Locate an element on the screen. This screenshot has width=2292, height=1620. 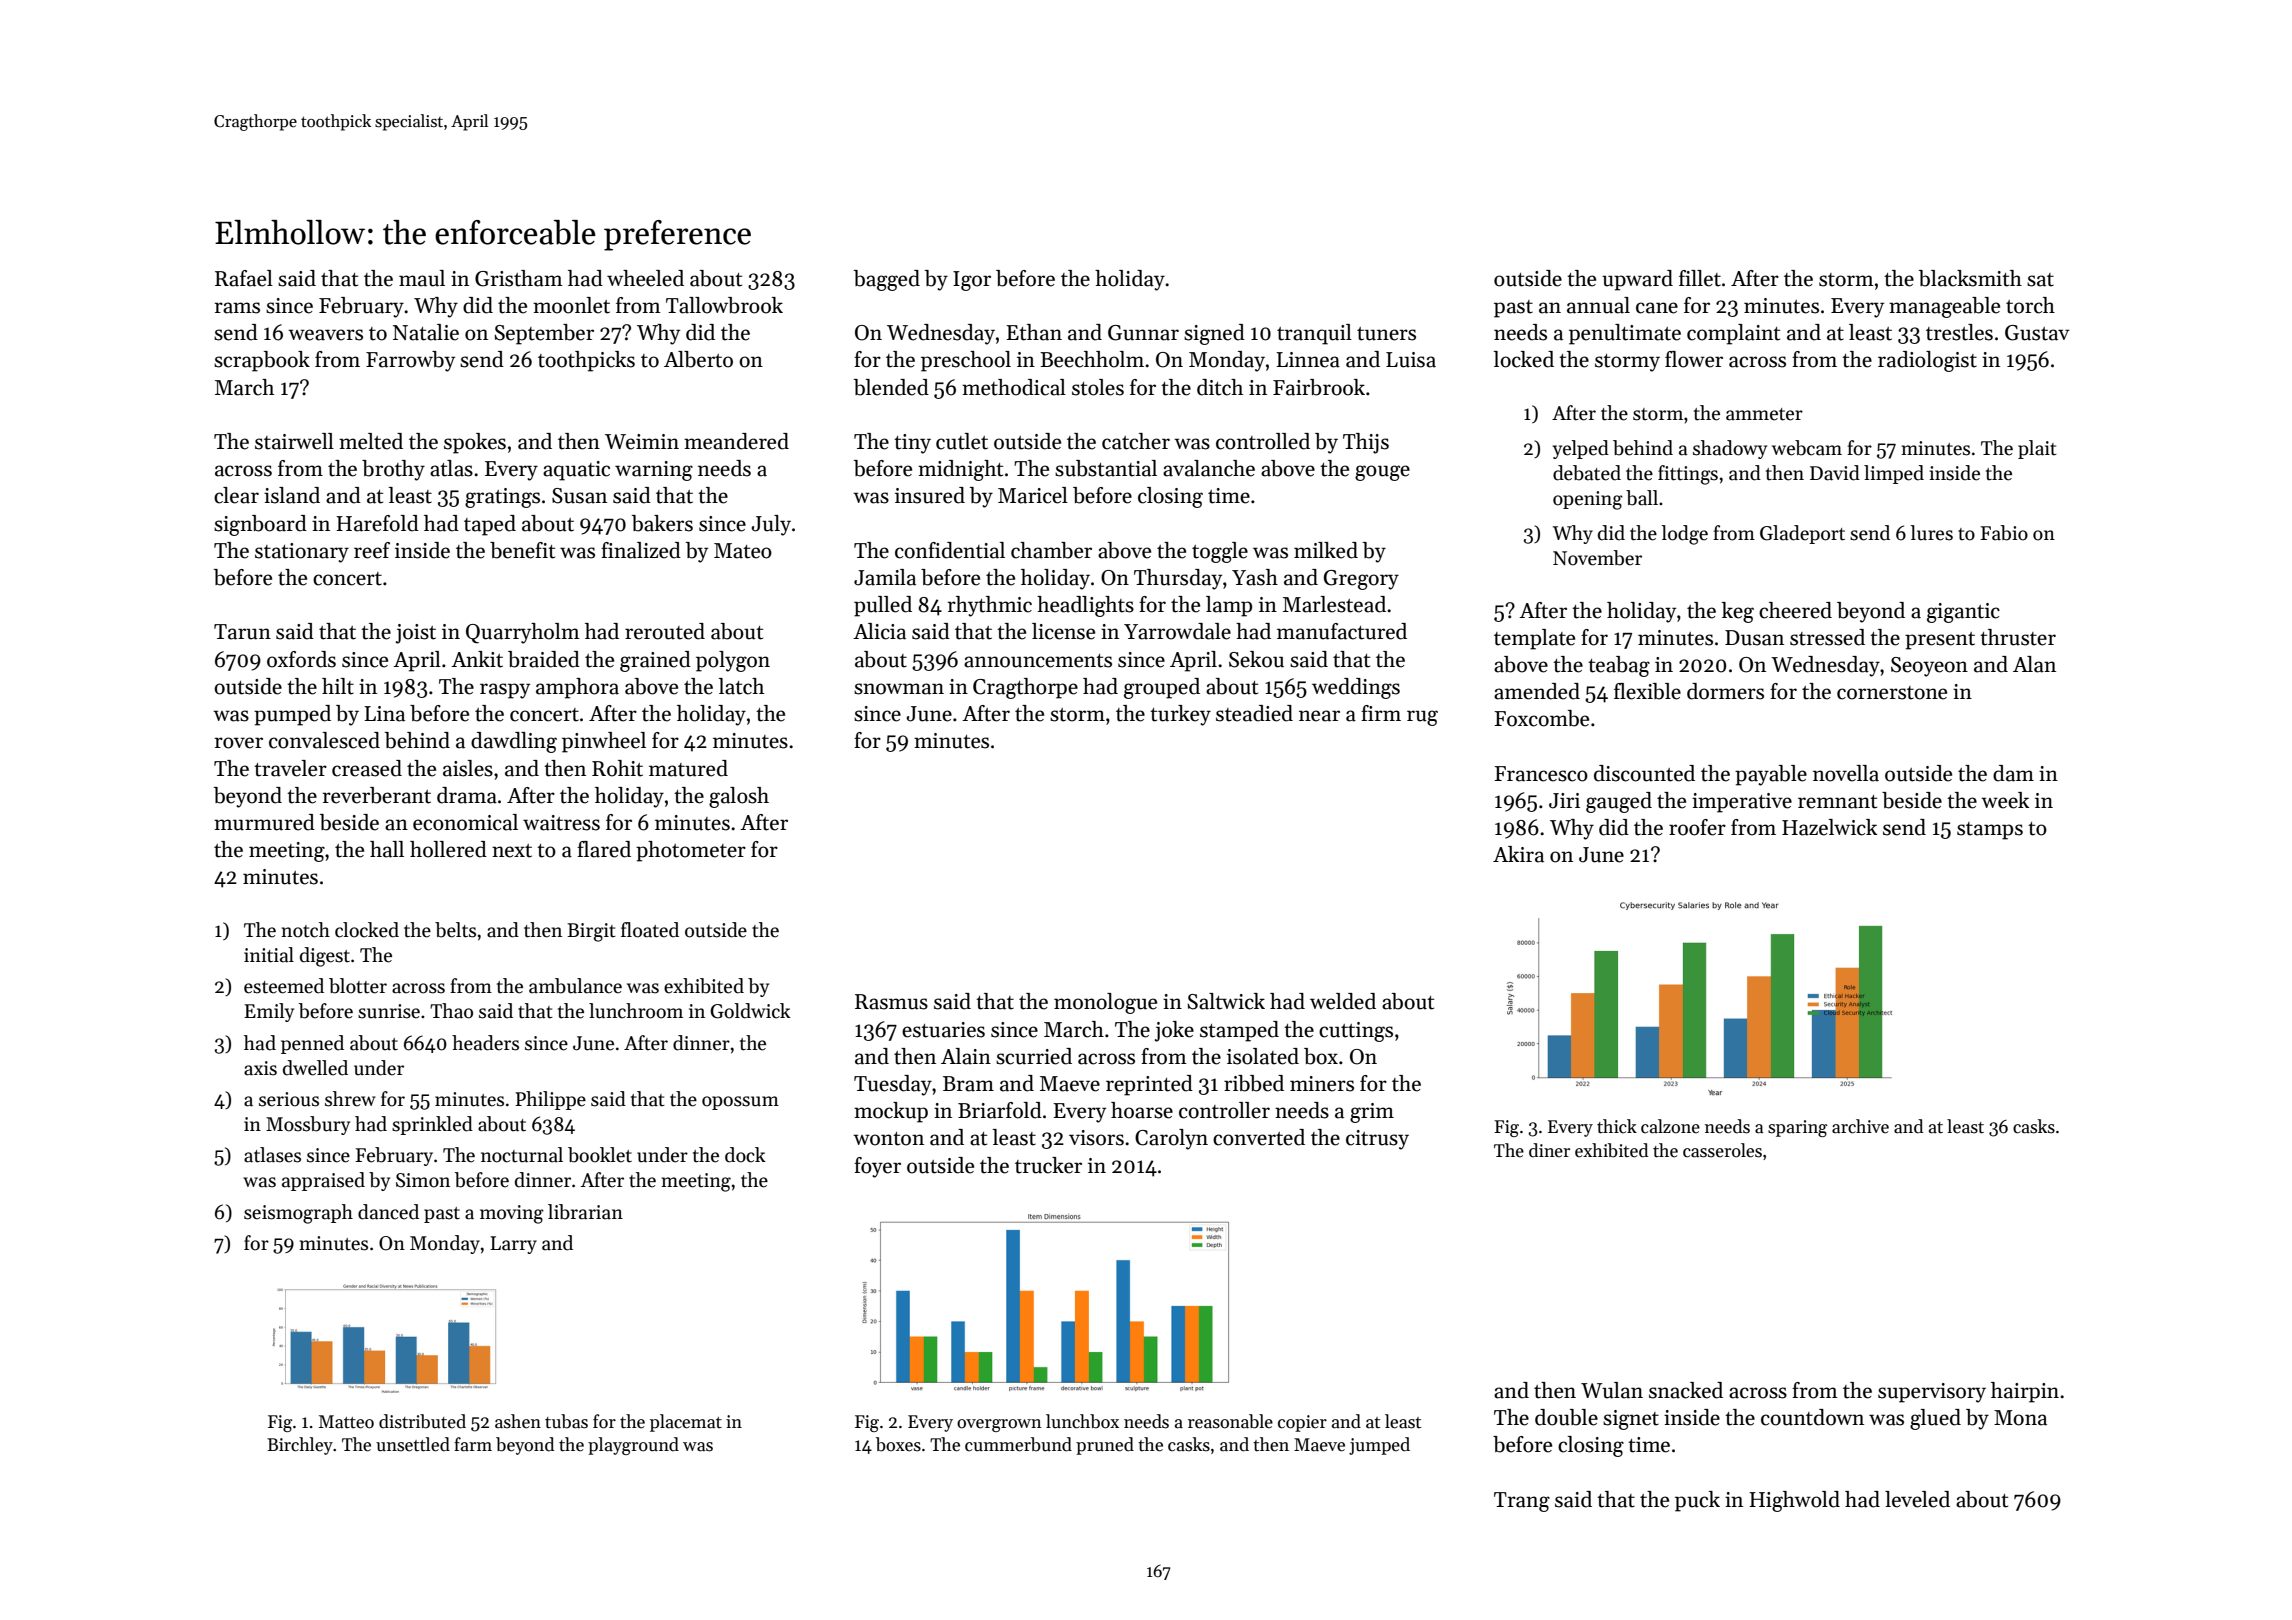
puck is located at coordinates (1697, 1501).
